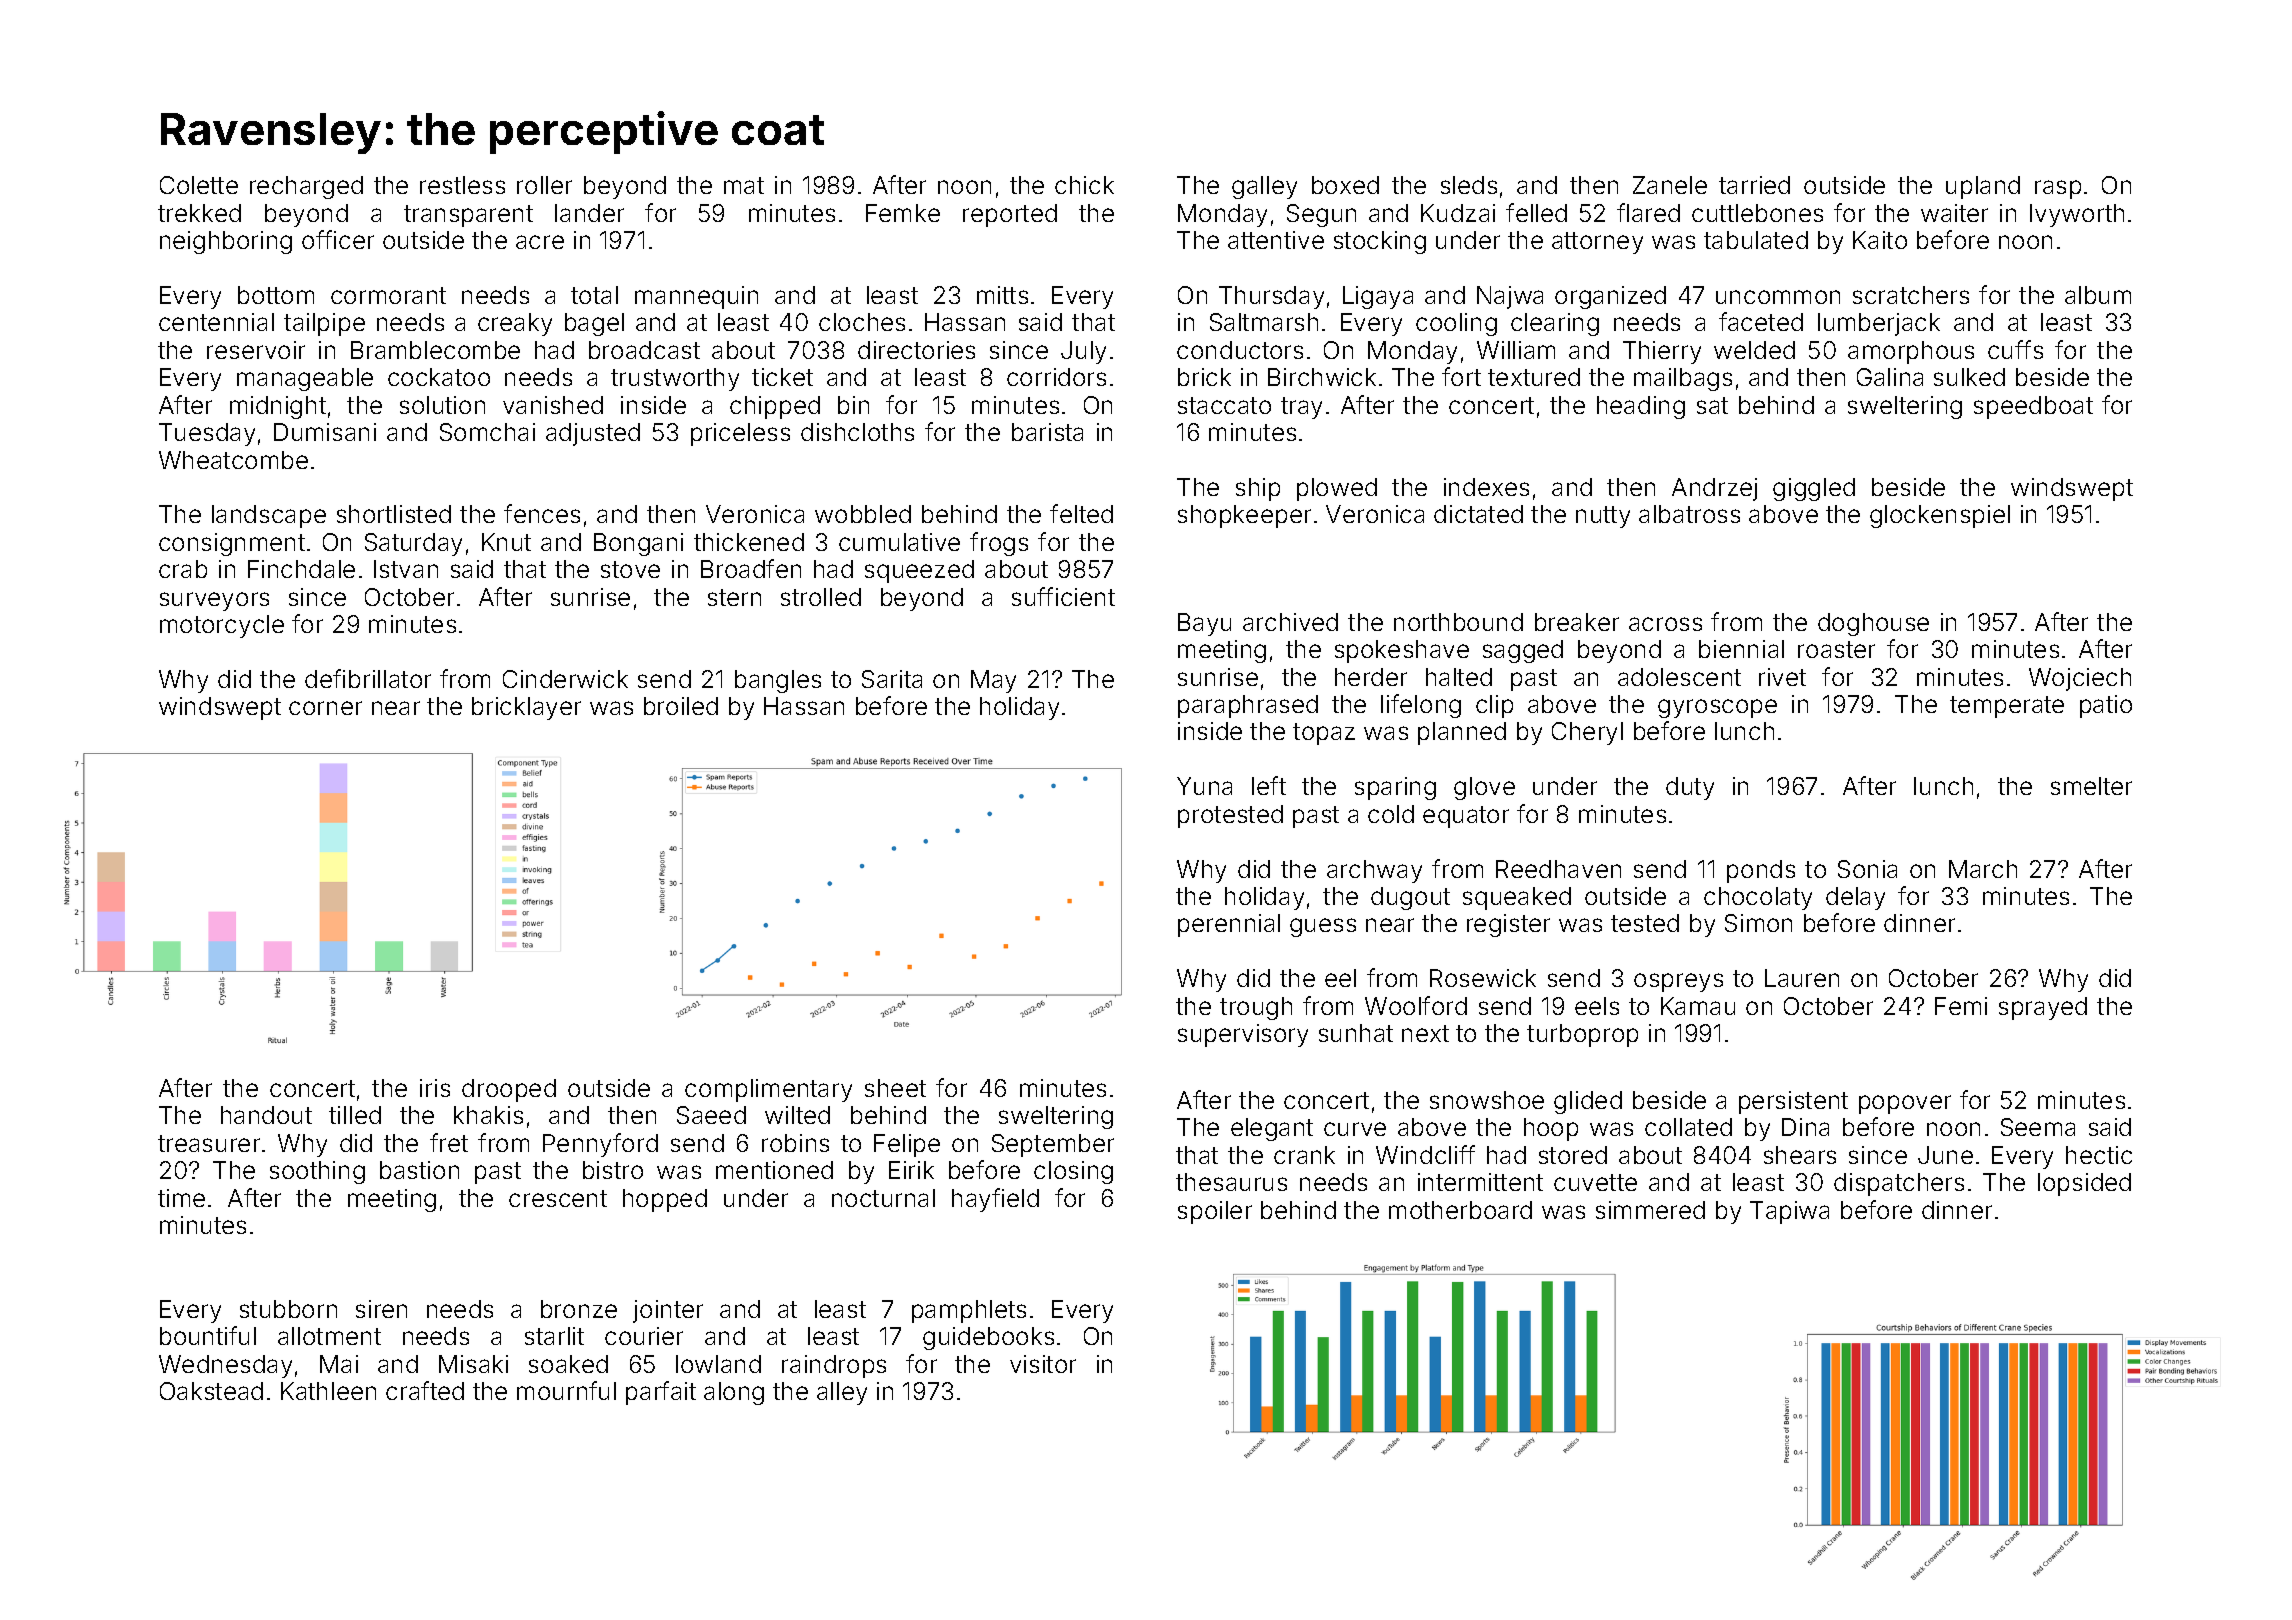  Describe the element at coordinates (899, 542) in the screenshot. I see `cumulative` at that location.
